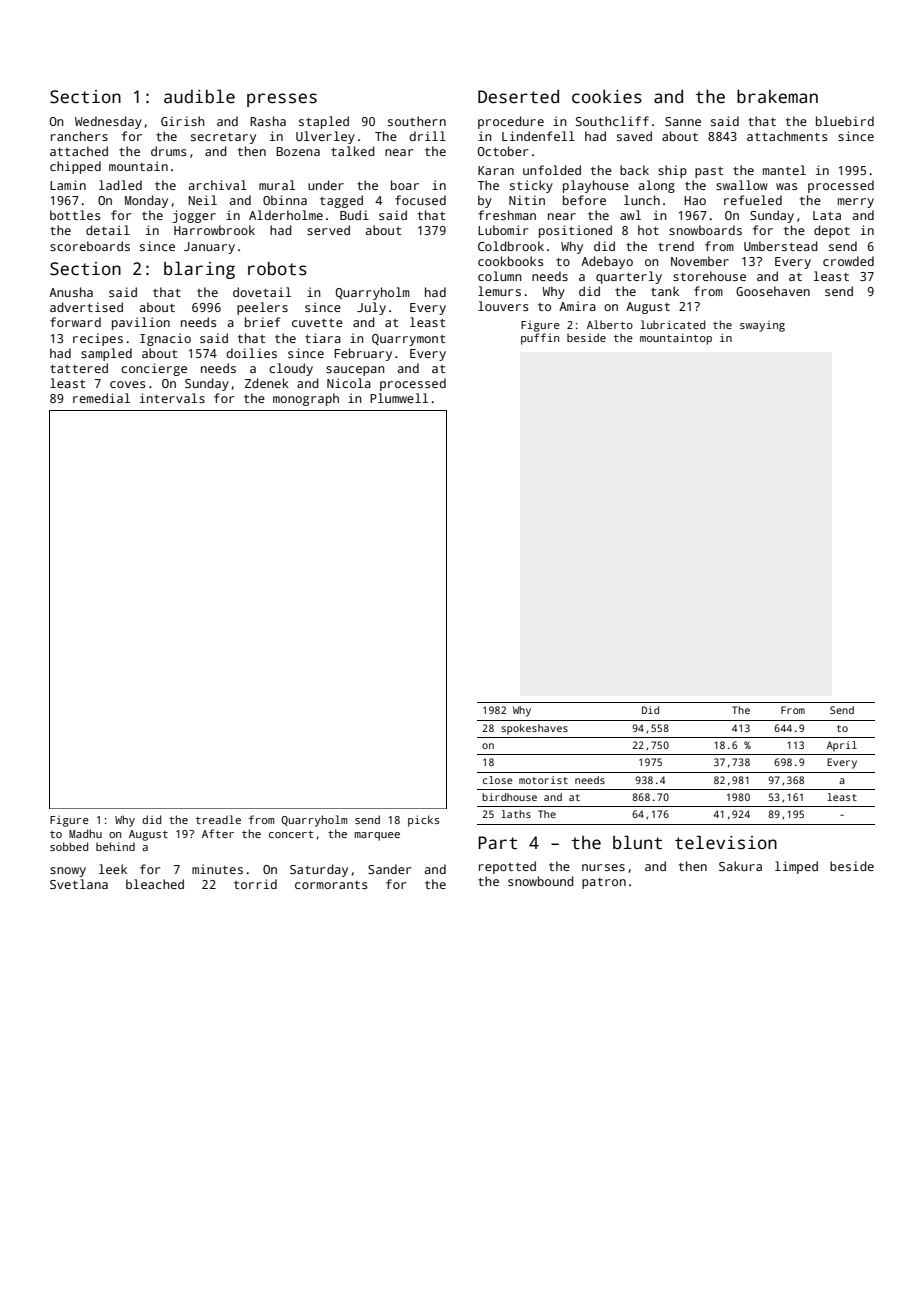  Describe the element at coordinates (282, 100) in the screenshot. I see `presses` at that location.
